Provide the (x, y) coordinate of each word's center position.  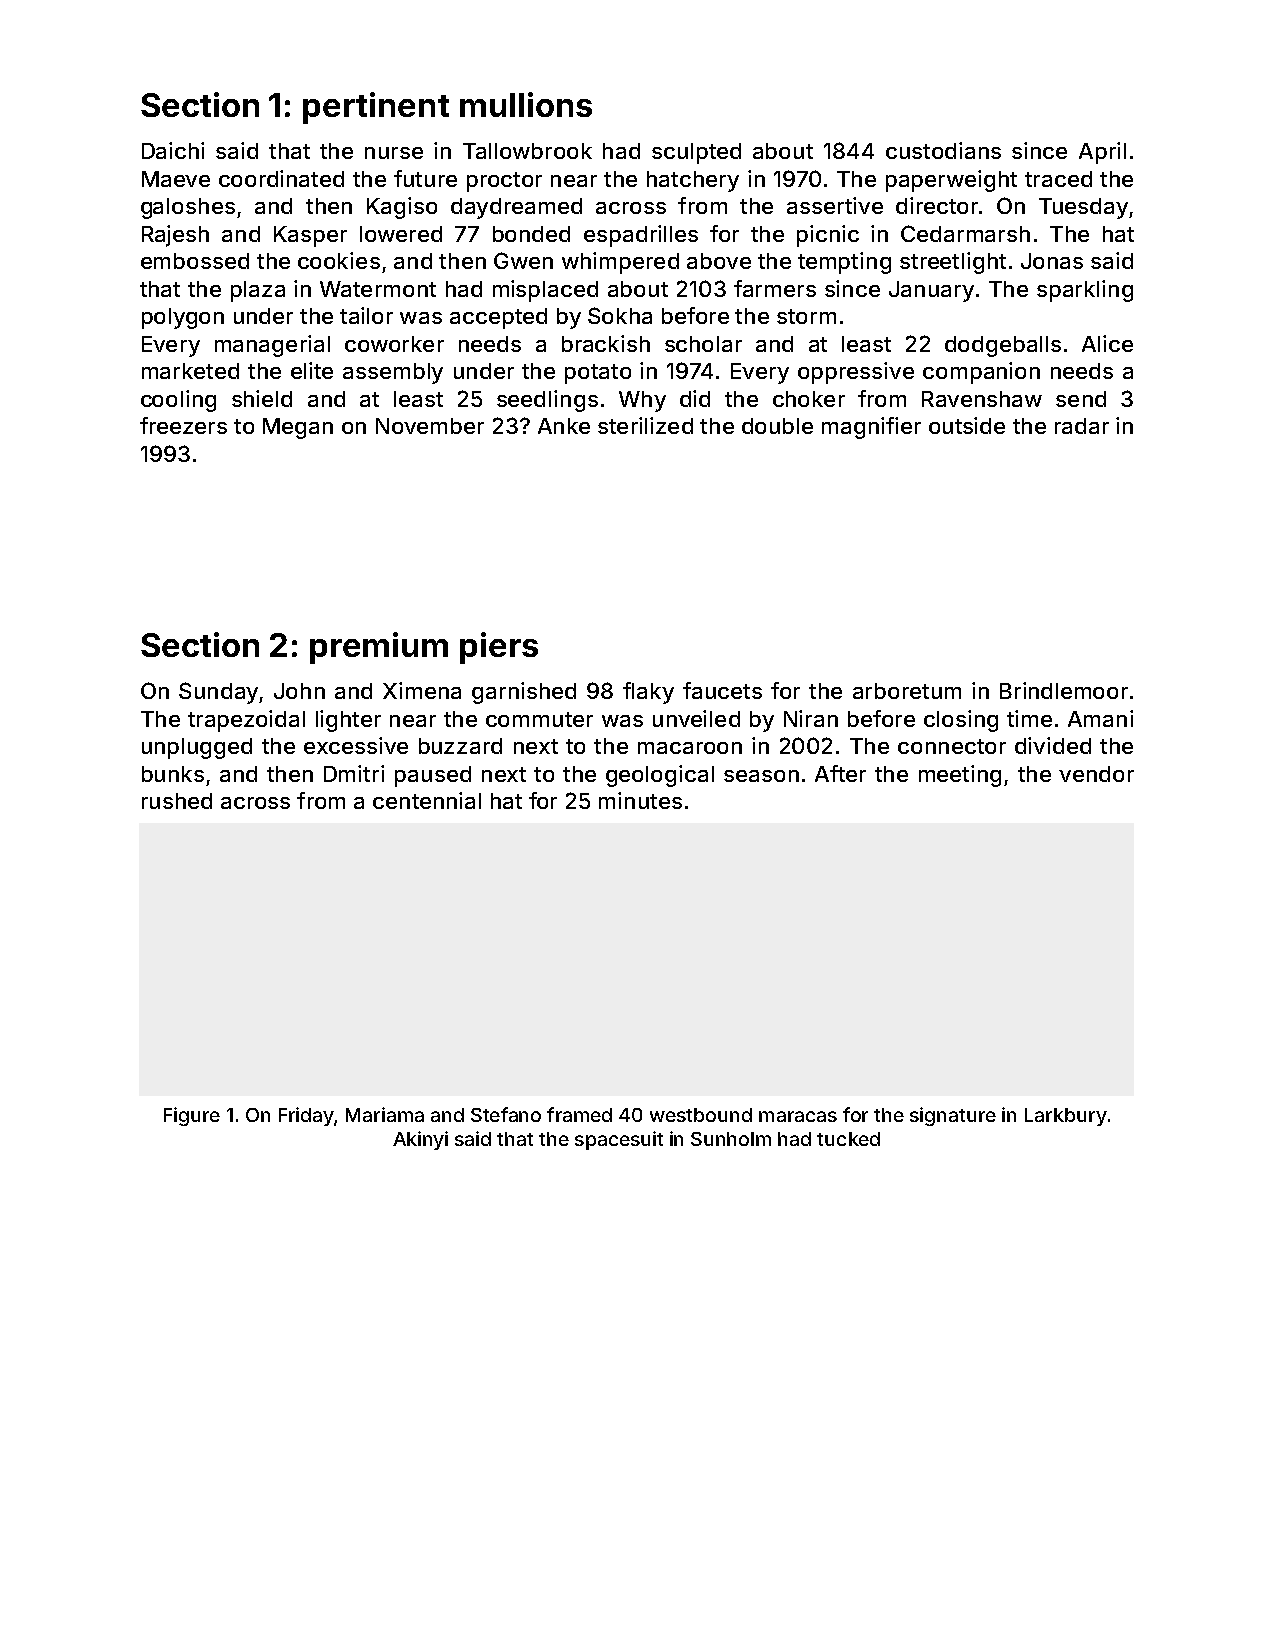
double (777, 426)
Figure (192, 1116)
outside (967, 425)
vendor (1096, 774)
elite (312, 370)
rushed (177, 801)
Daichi (173, 150)
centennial (427, 800)
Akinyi (420, 1140)
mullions (526, 104)
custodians (943, 150)
